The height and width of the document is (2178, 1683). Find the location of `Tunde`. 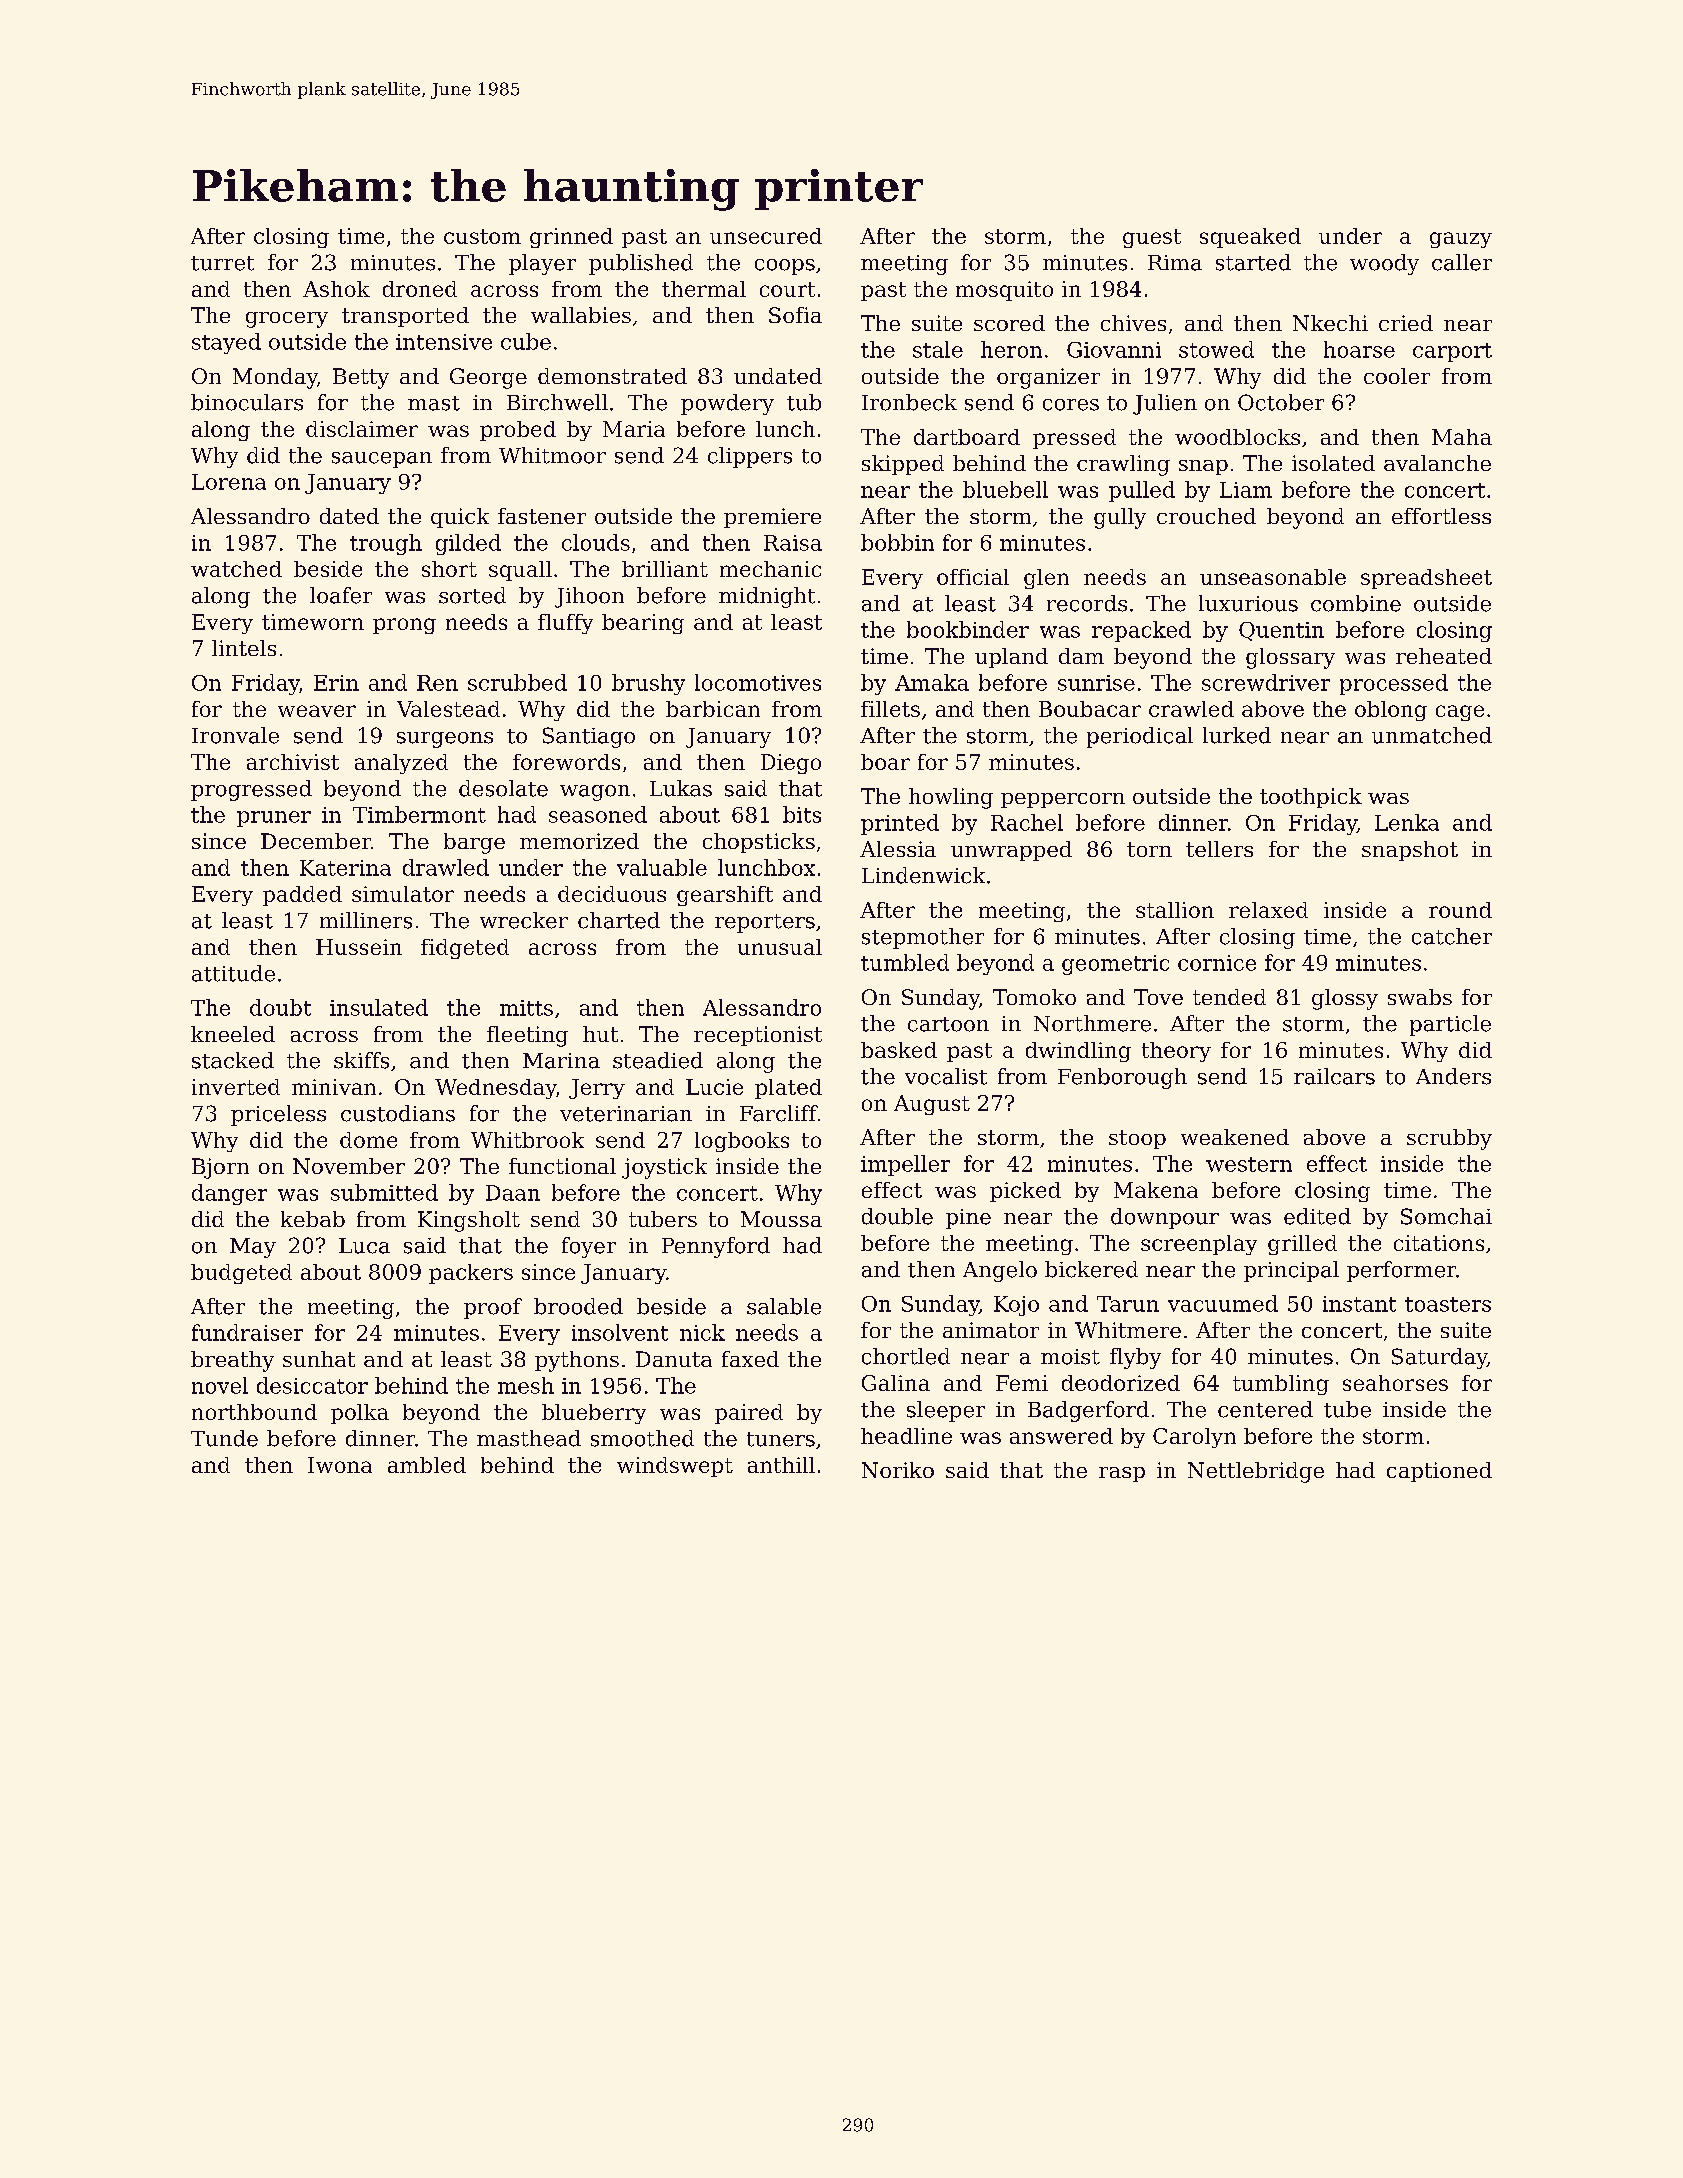

Tunde is located at coordinates (224, 1438).
